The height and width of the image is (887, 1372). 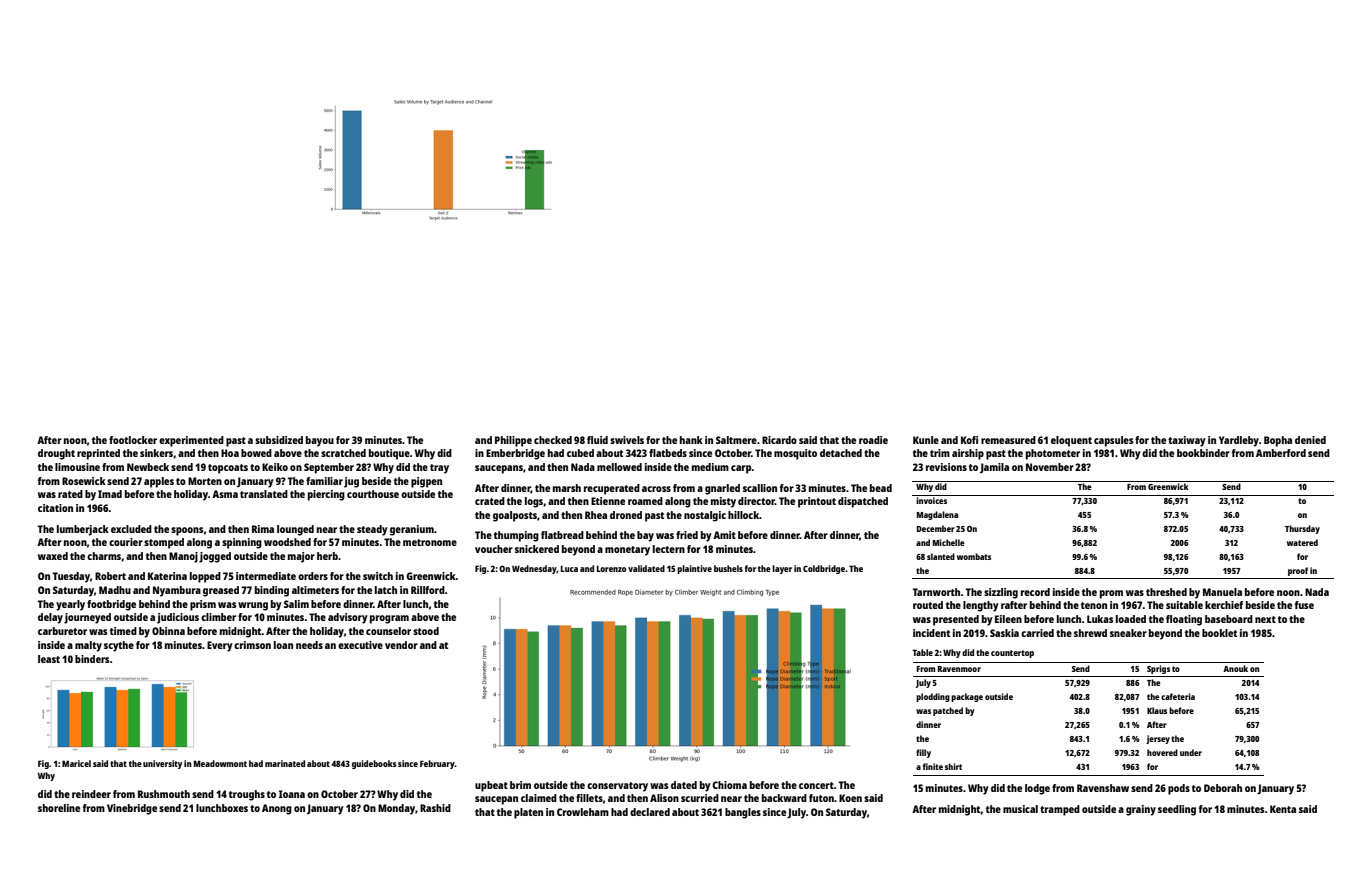 What do you see at coordinates (401, 645) in the image?
I see `vendor` at bounding box center [401, 645].
